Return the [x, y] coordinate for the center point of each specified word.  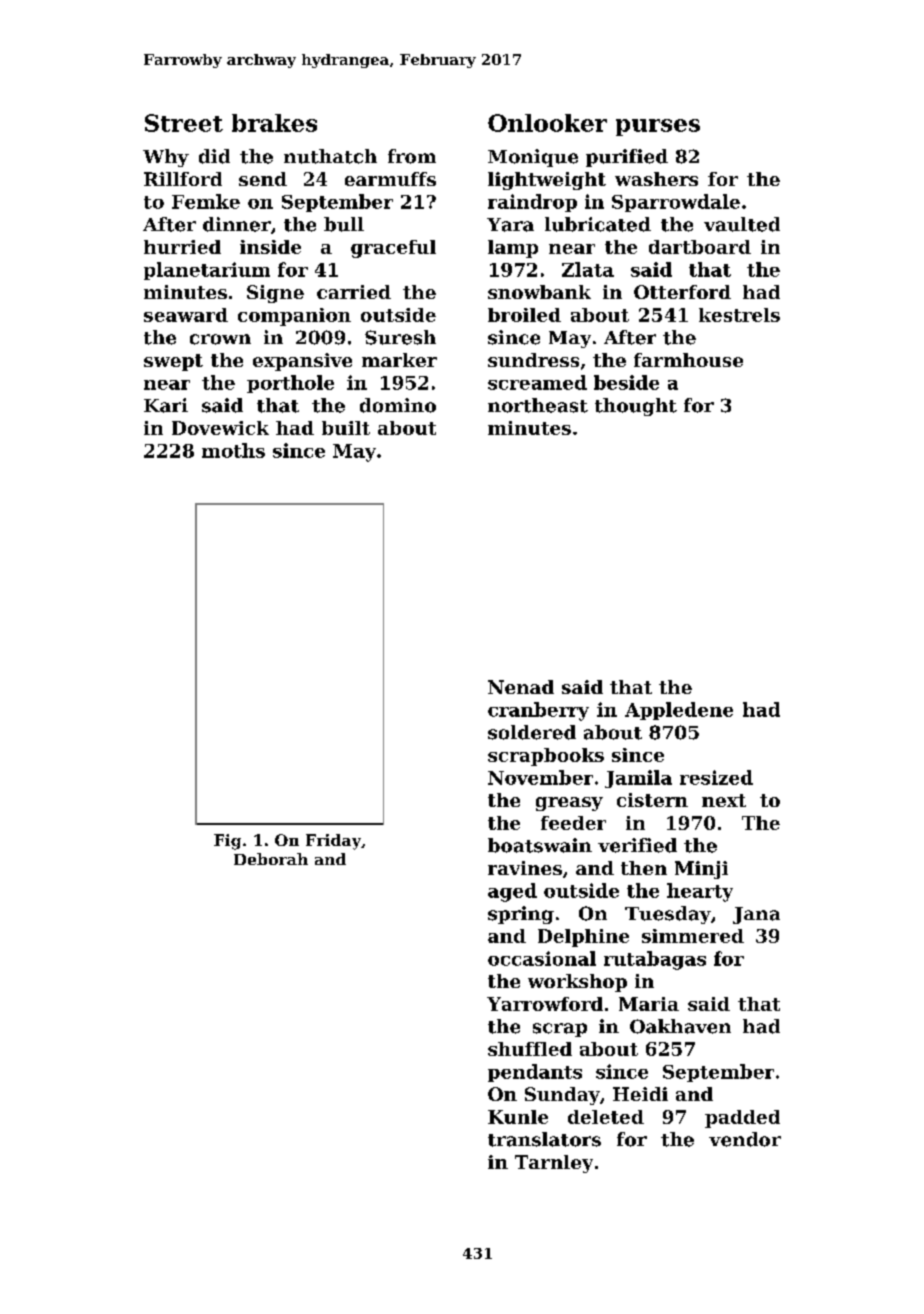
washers [656, 179]
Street [184, 123]
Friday [333, 842]
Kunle [518, 1117]
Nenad [521, 687]
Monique [533, 158]
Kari [166, 405]
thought [636, 407]
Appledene [679, 711]
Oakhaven [680, 1026]
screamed [537, 382]
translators [544, 1139]
